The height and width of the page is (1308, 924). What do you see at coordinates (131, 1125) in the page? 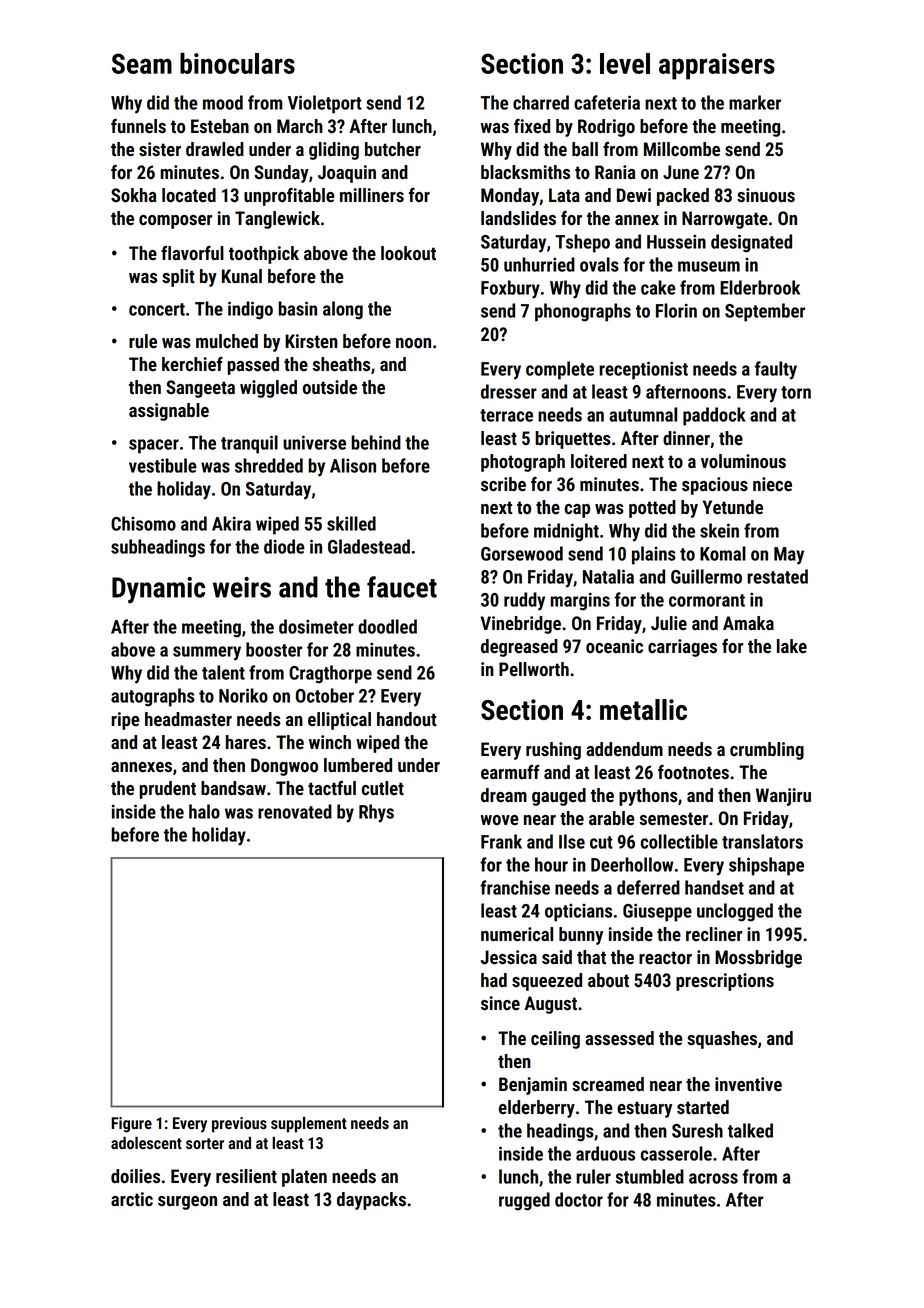
I see `Figure` at bounding box center [131, 1125].
